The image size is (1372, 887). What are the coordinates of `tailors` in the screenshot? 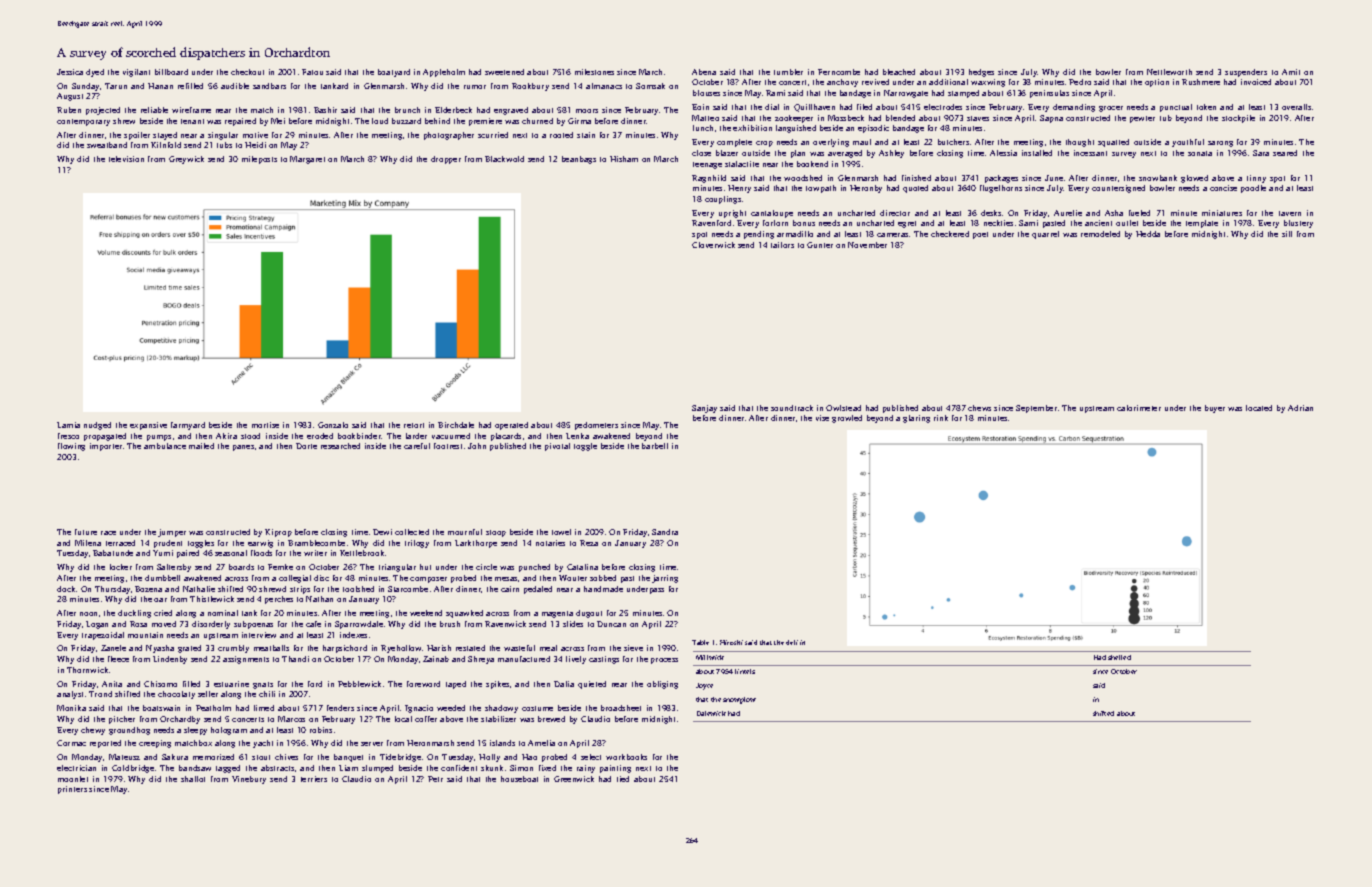 It's located at (782, 245).
